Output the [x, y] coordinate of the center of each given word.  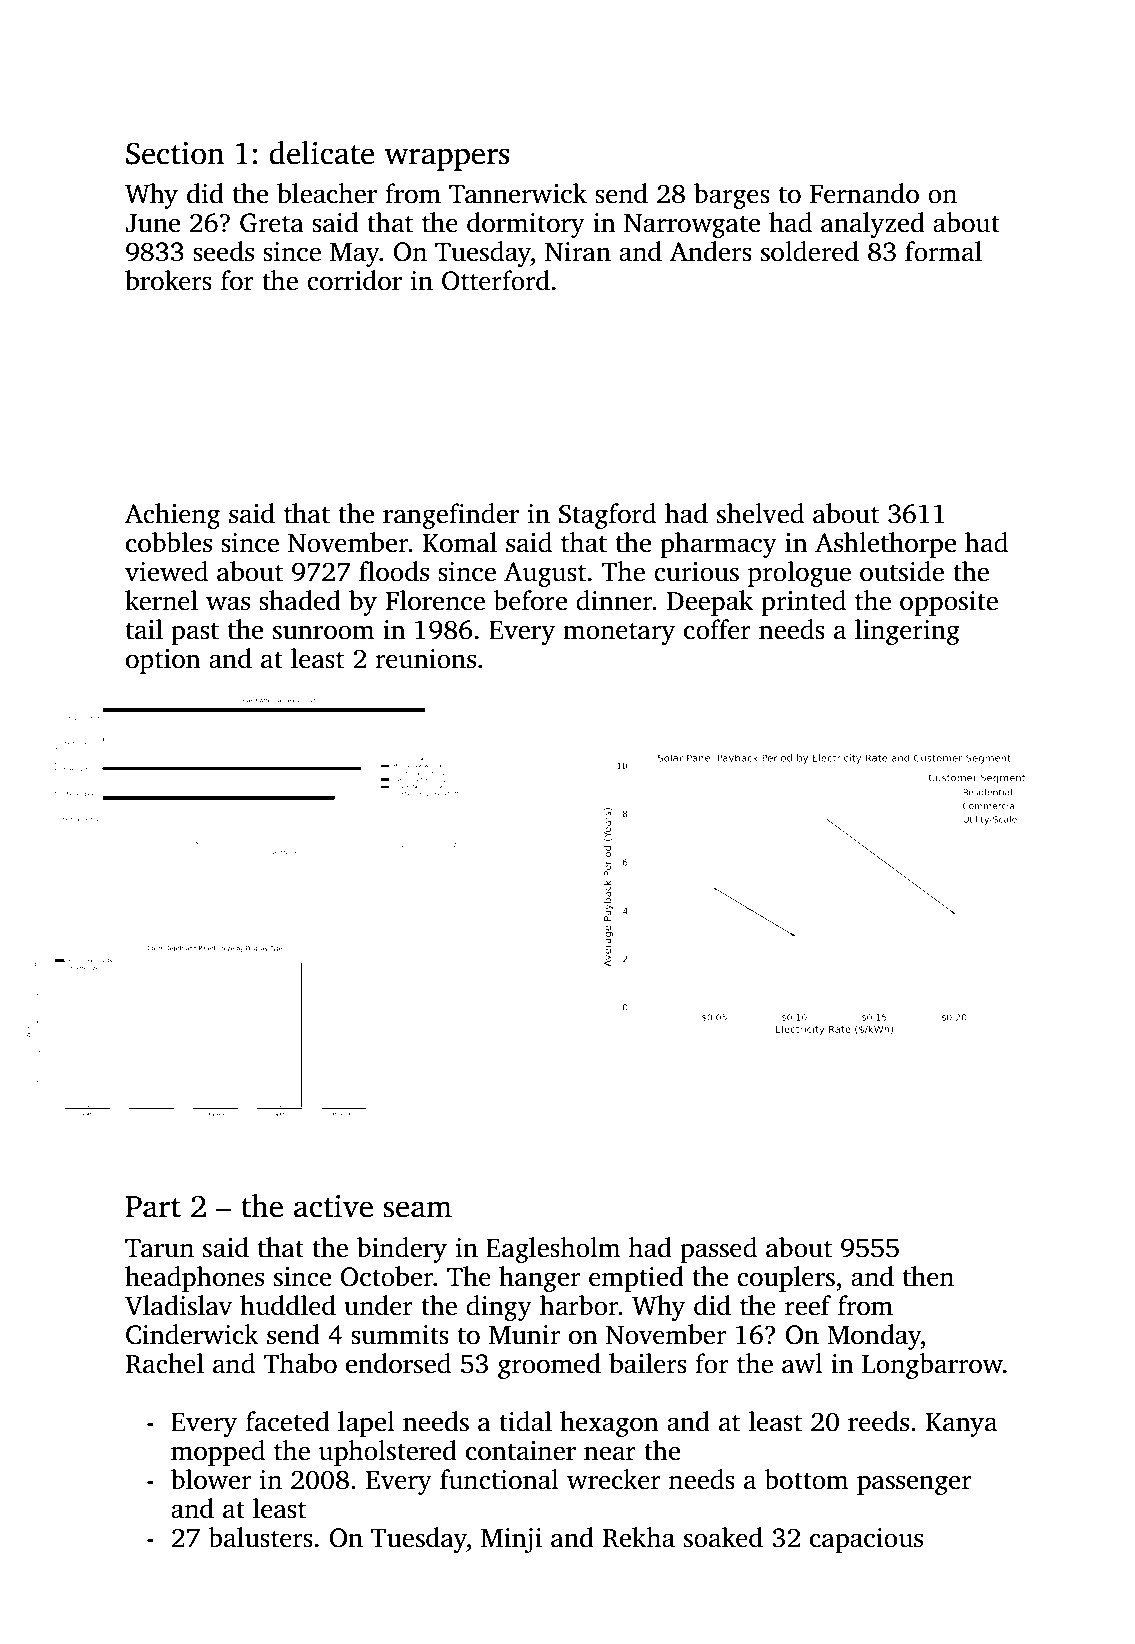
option [163, 661]
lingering [907, 632]
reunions [425, 659]
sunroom [323, 632]
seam [417, 1209]
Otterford [496, 280]
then [928, 1276]
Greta [272, 223]
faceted [288, 1421]
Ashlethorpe [885, 545]
